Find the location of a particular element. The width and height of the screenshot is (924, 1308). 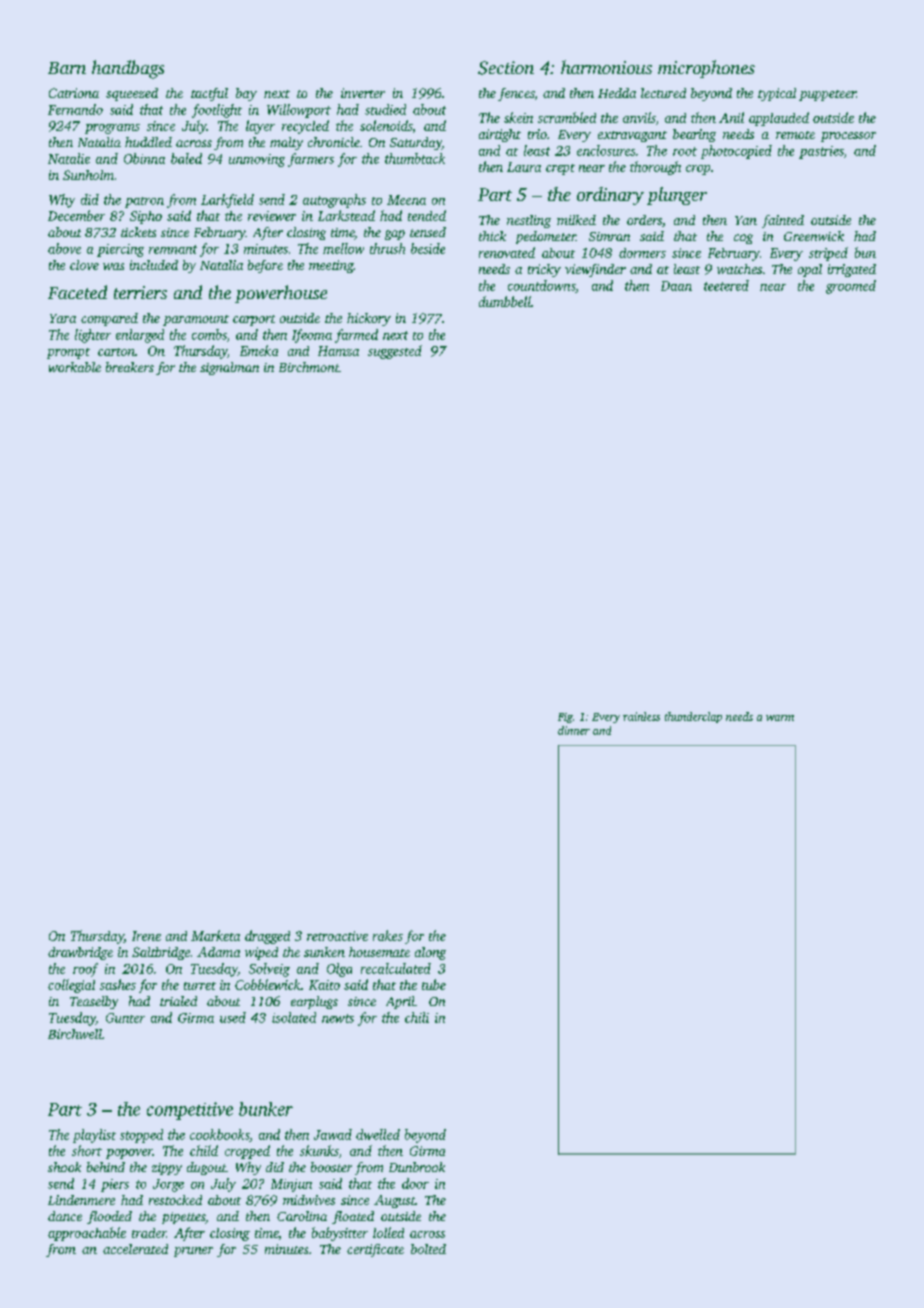

along is located at coordinates (430, 953).
